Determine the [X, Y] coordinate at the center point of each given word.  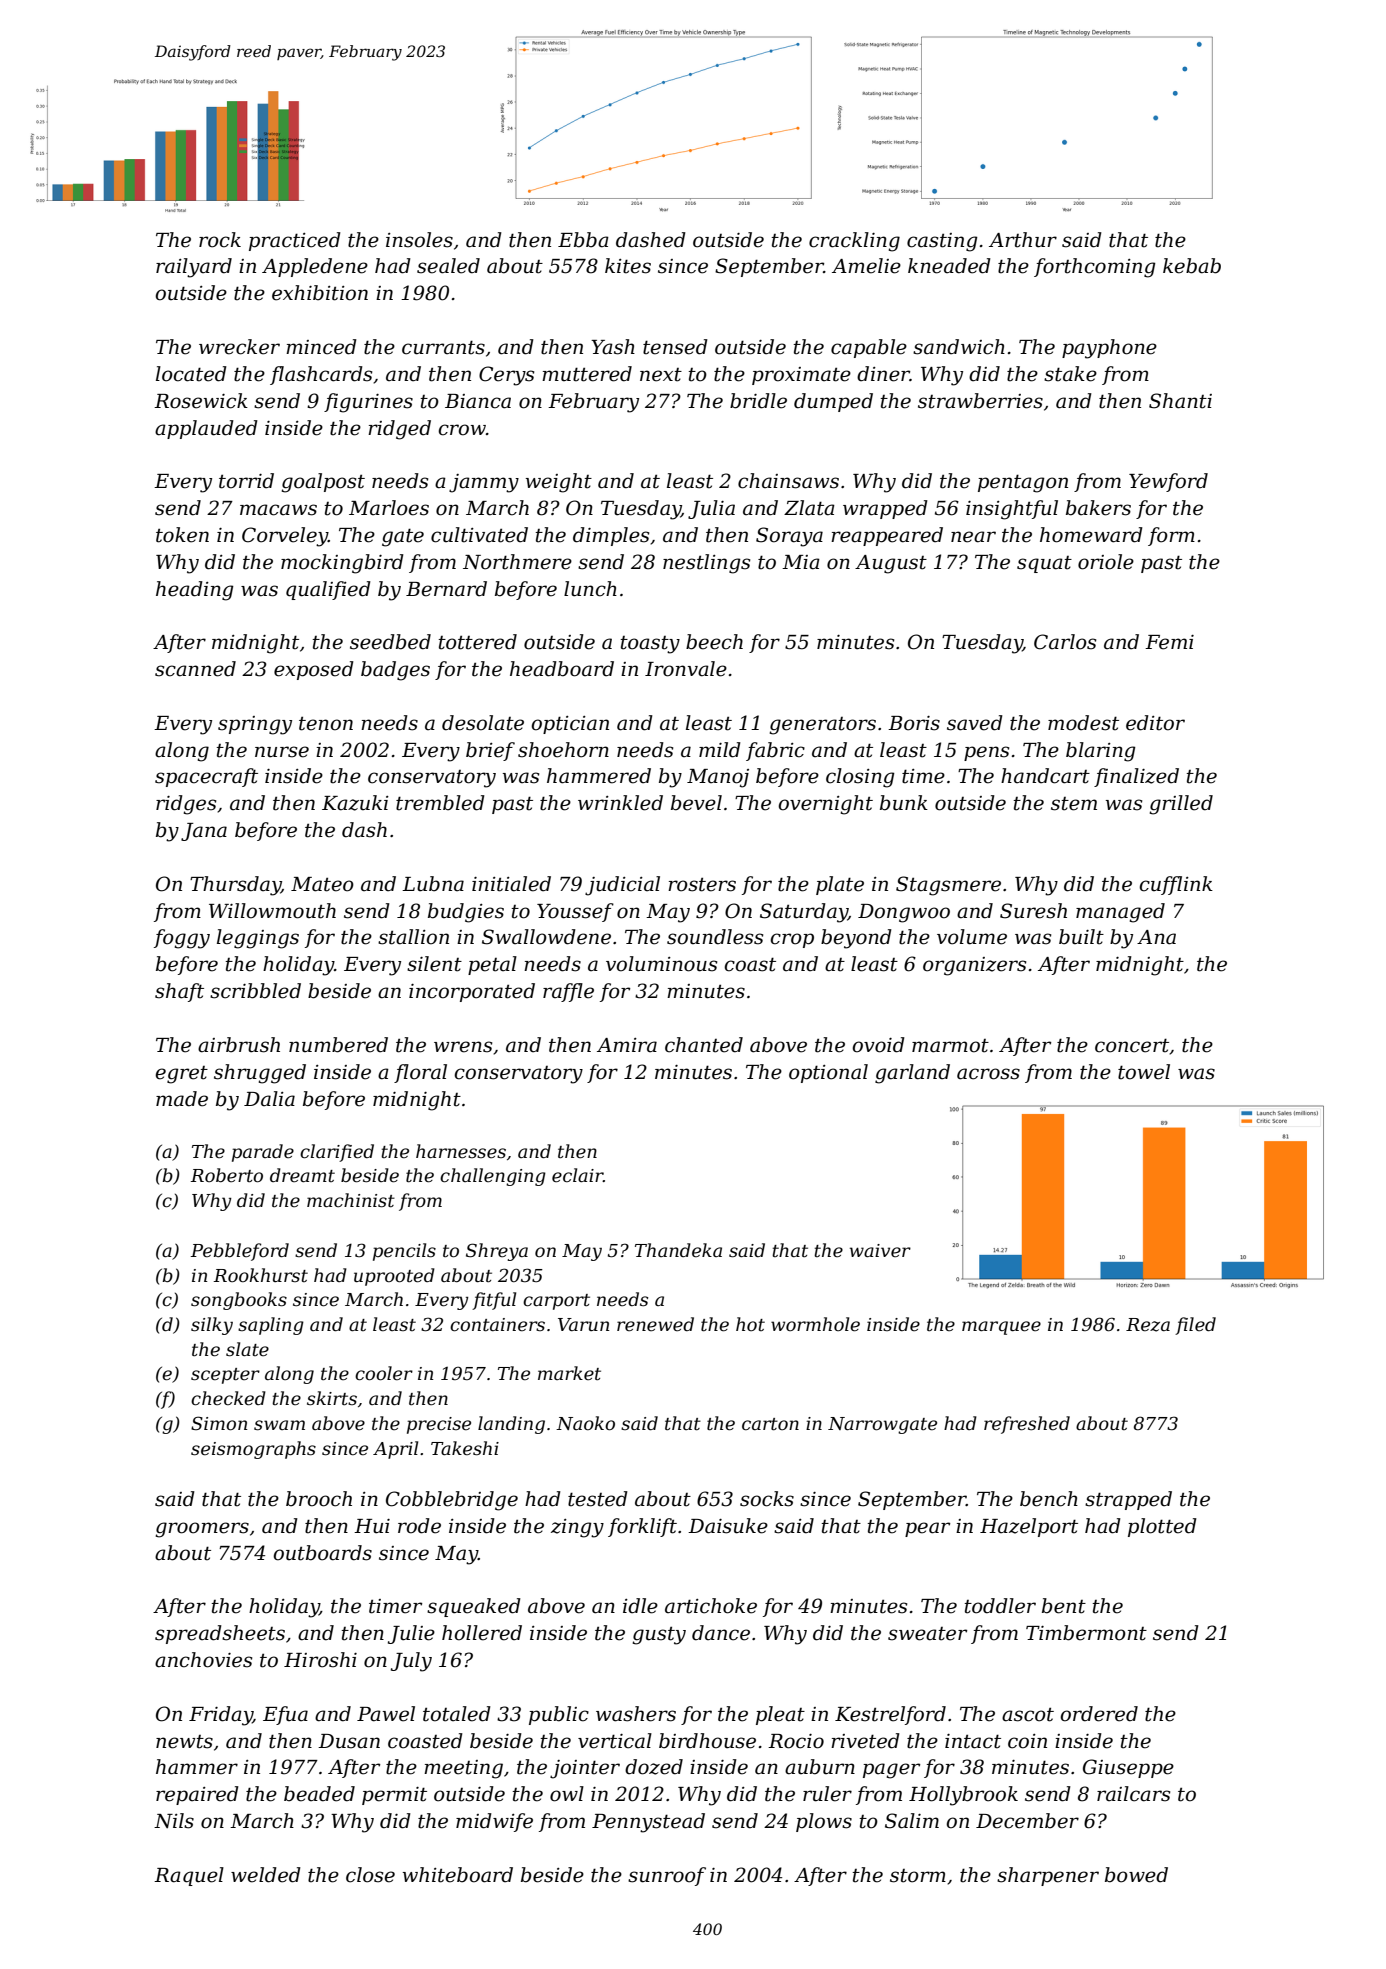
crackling [854, 242]
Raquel [189, 1876]
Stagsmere [948, 886]
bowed [1136, 1875]
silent [434, 964]
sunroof [667, 1876]
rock [220, 240]
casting [942, 242]
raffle [568, 992]
